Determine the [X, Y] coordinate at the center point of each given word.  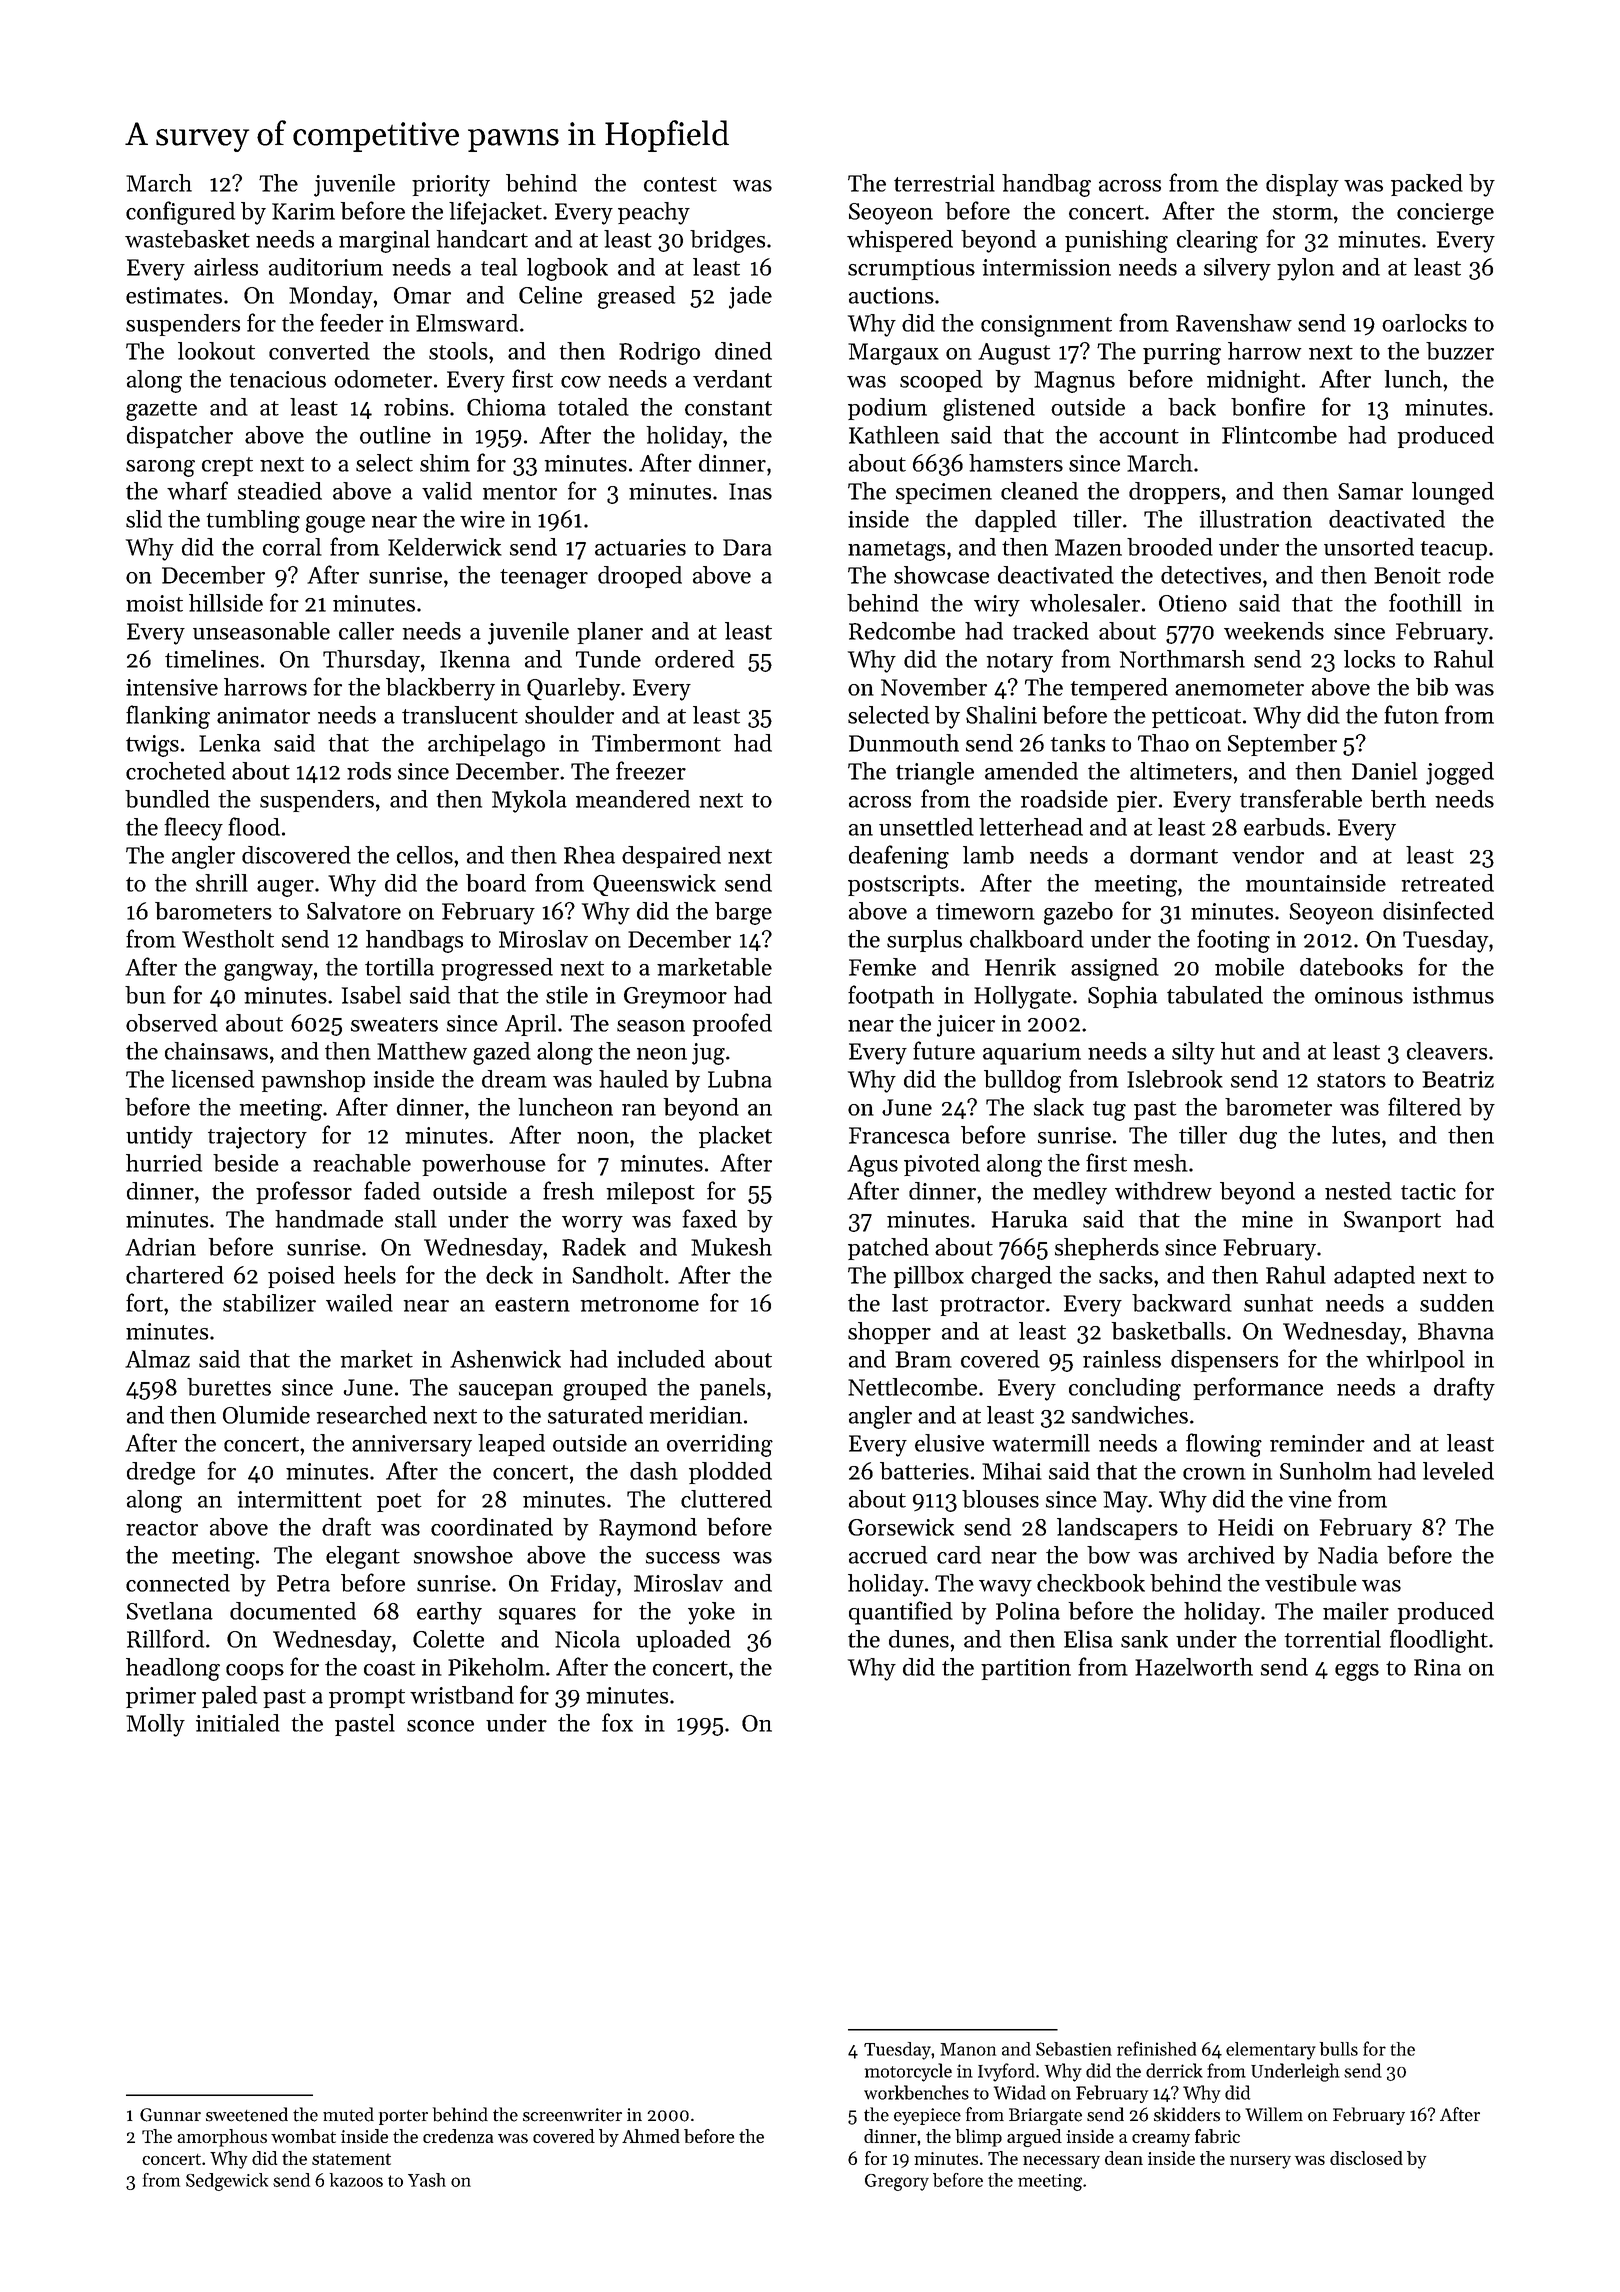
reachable [362, 1163]
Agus [872, 1166]
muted [348, 2114]
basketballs [1168, 1331]
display [1302, 185]
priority [451, 186]
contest [680, 184]
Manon [968, 2049]
